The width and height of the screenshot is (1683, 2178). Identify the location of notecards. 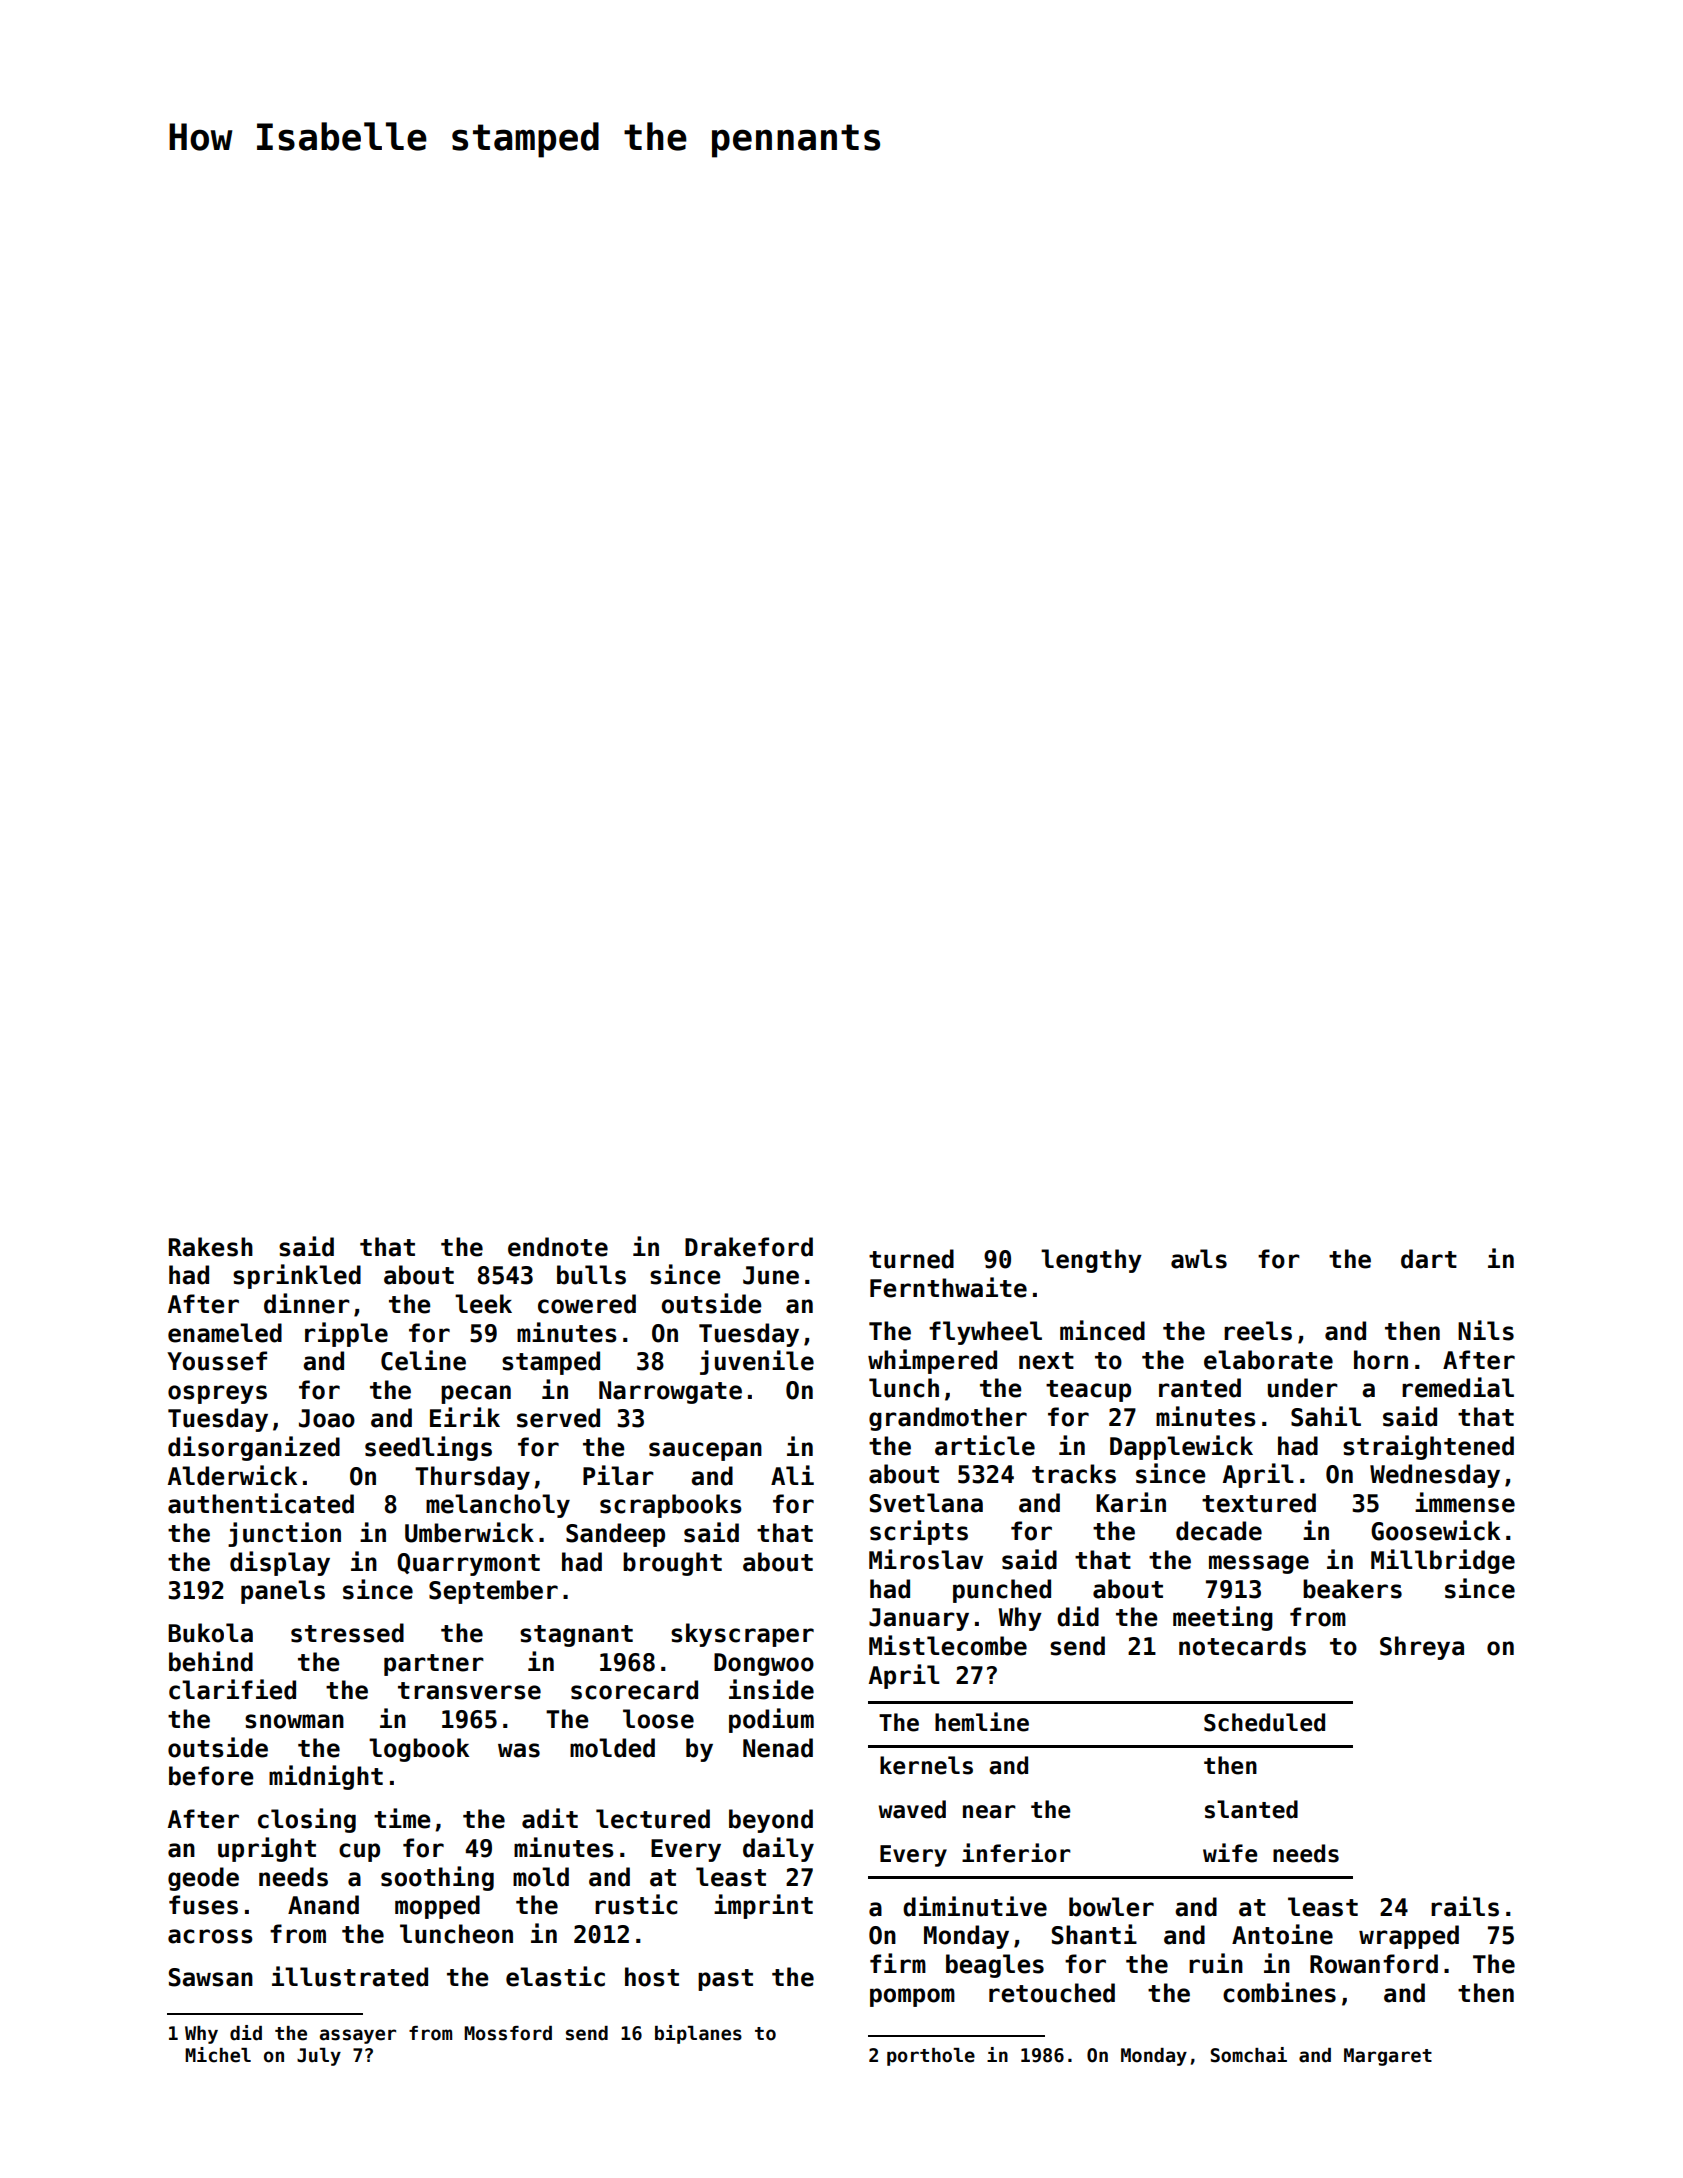
(1242, 1646).
